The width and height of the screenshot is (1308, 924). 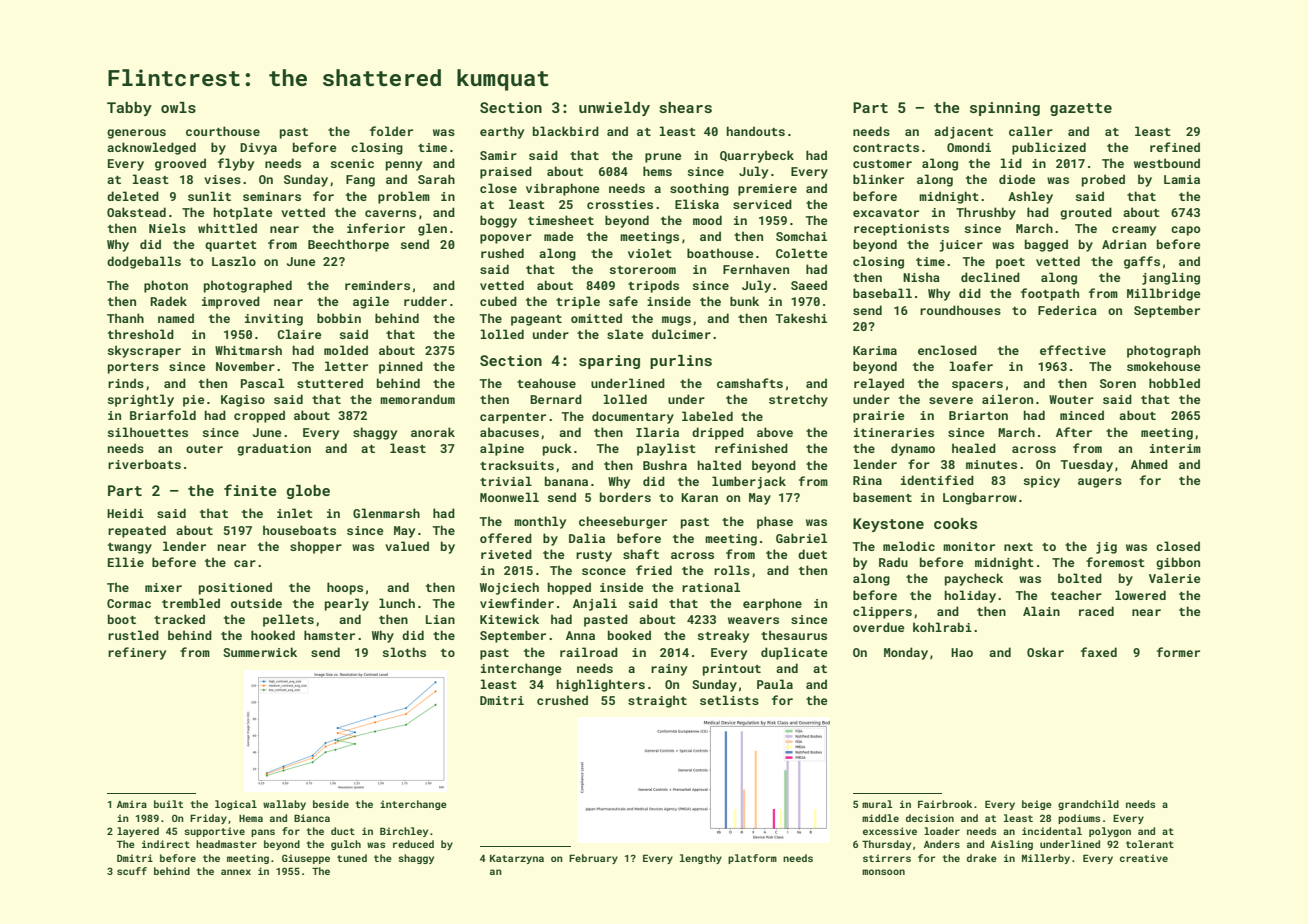 I want to click on violet, so click(x=650, y=253).
